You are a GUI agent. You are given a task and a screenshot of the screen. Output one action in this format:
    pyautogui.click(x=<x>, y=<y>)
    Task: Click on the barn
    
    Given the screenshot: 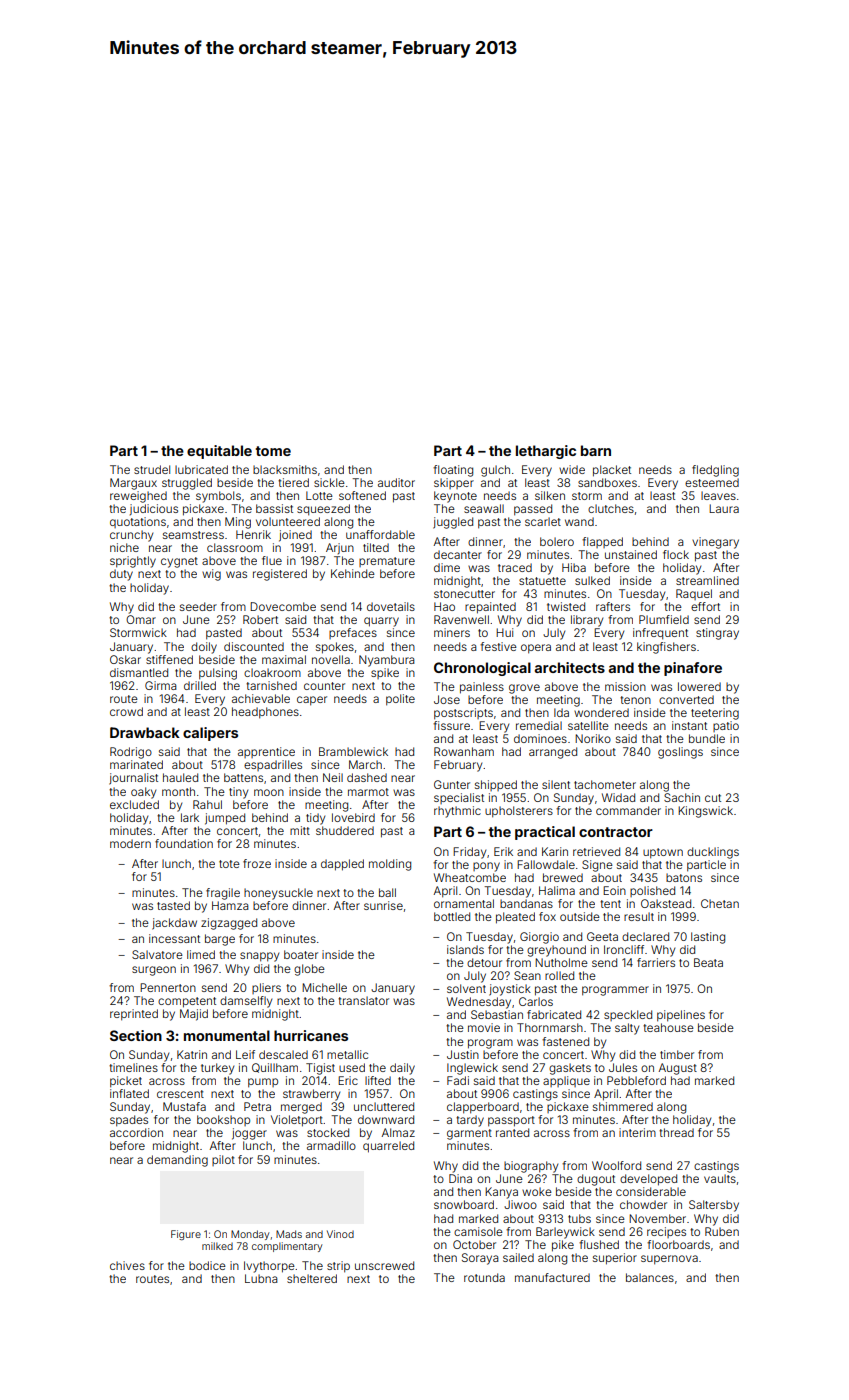 What is the action you would take?
    pyautogui.click(x=596, y=450)
